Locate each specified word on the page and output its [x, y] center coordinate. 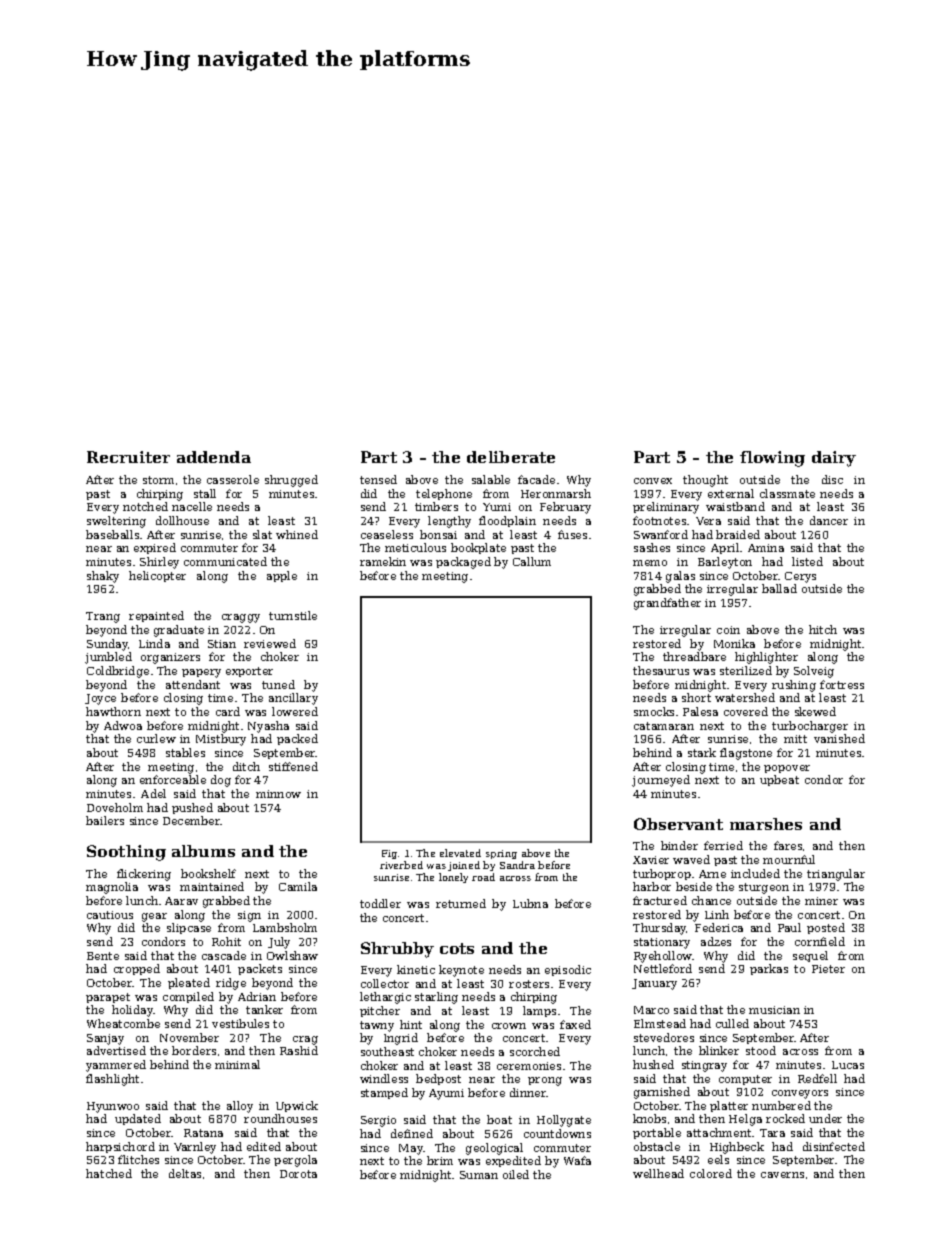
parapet [108, 998]
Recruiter [128, 457]
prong [545, 1081]
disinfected [834, 1146]
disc [832, 479]
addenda [214, 457]
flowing [772, 459]
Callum [532, 561]
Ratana [203, 1133]
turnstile [293, 615]
